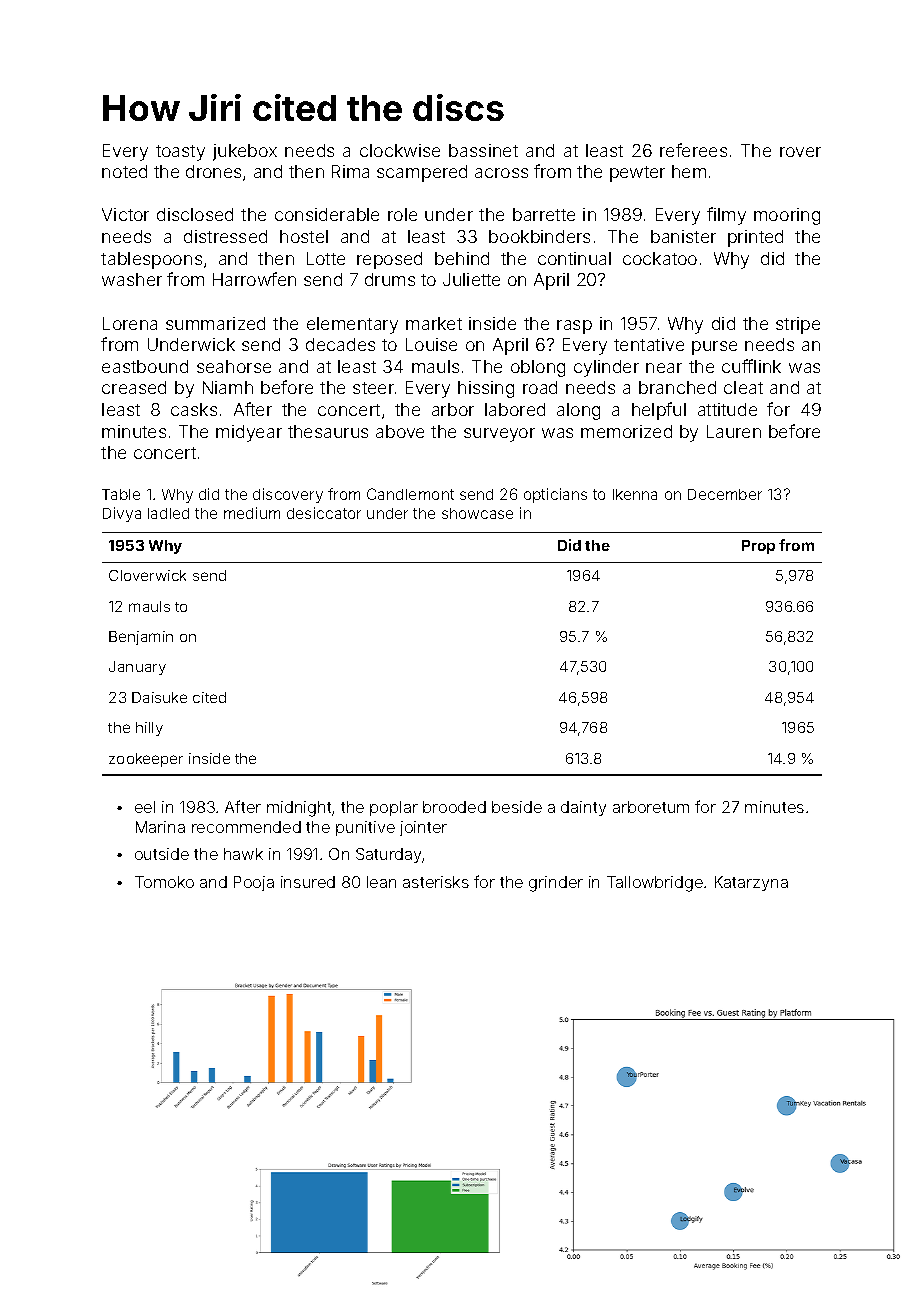  Describe the element at coordinates (486, 389) in the page. I see `hissing` at that location.
